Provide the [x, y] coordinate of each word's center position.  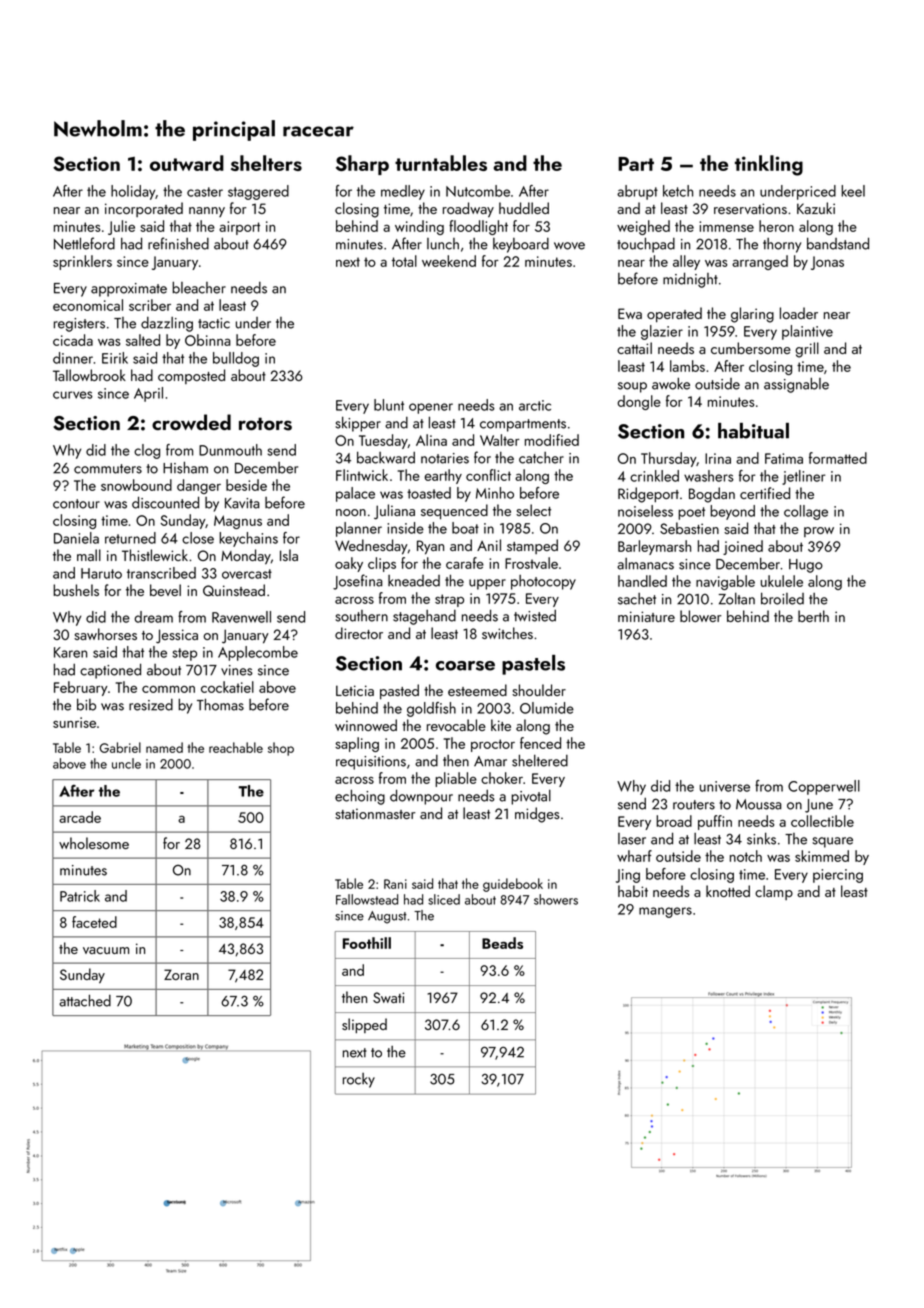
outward [187, 163]
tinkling [769, 165]
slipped [364, 1025]
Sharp [362, 165]
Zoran [181, 974]
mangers [665, 912]
